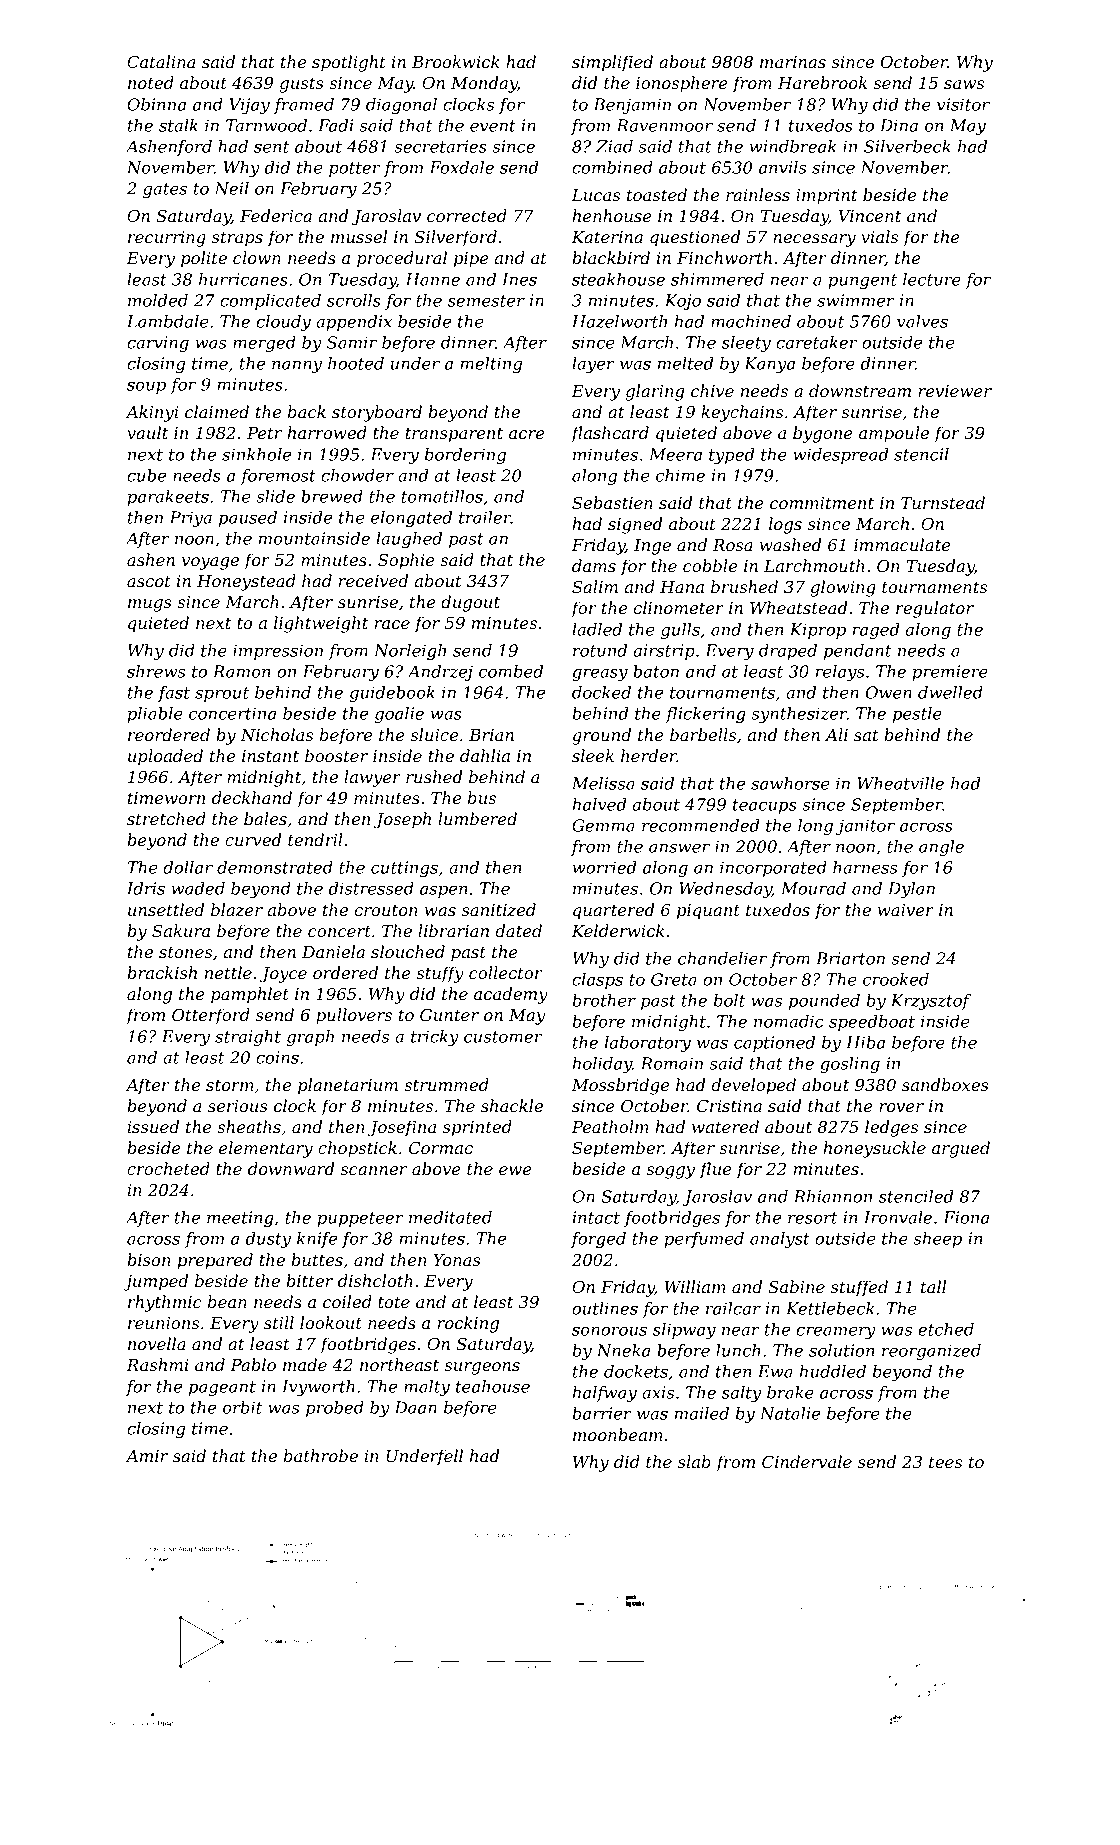 This image has width=1120, height=1845. Describe the element at coordinates (799, 715) in the image. I see `synthesizer` at that location.
